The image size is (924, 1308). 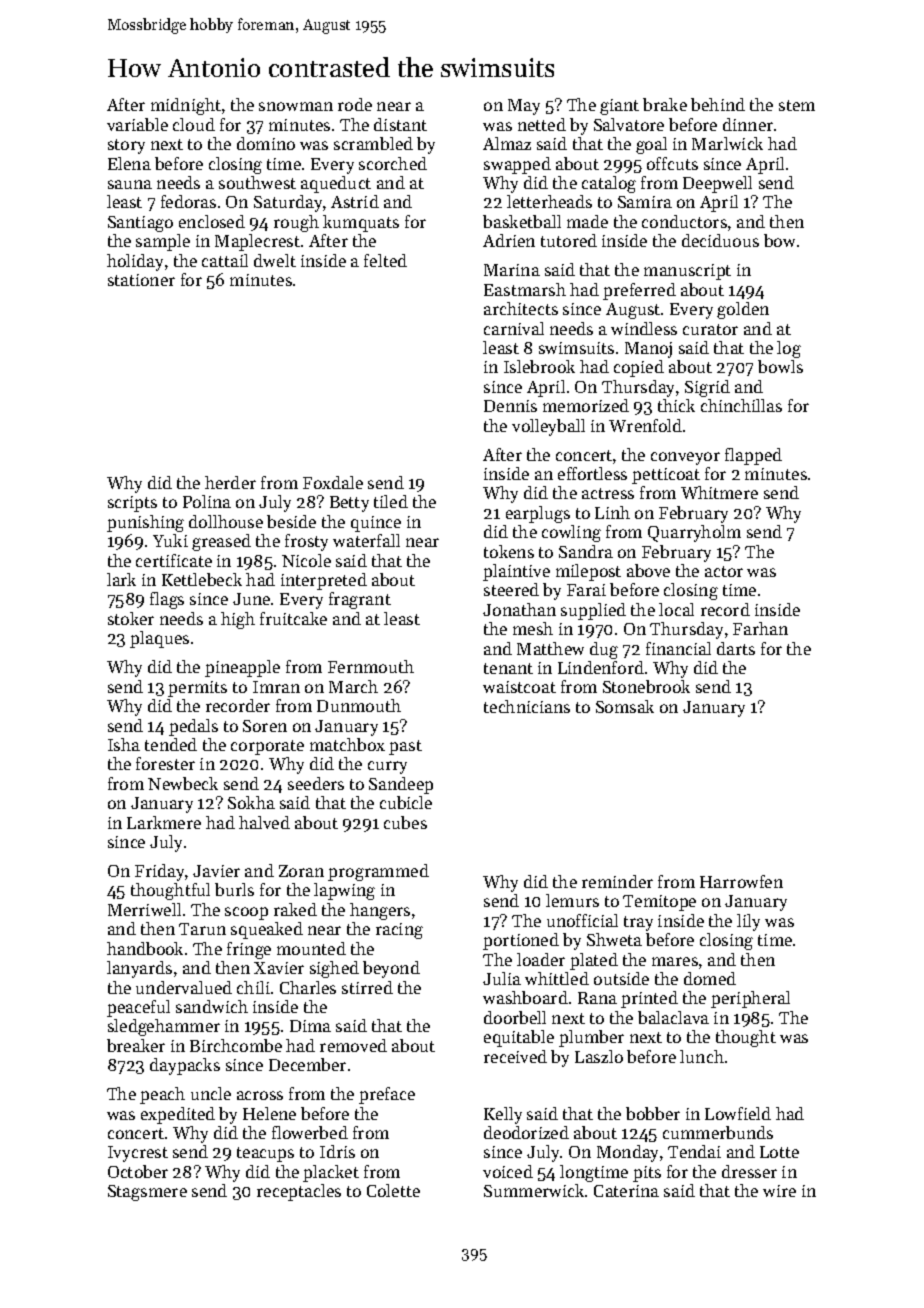 I want to click on Colette, so click(x=393, y=1190).
